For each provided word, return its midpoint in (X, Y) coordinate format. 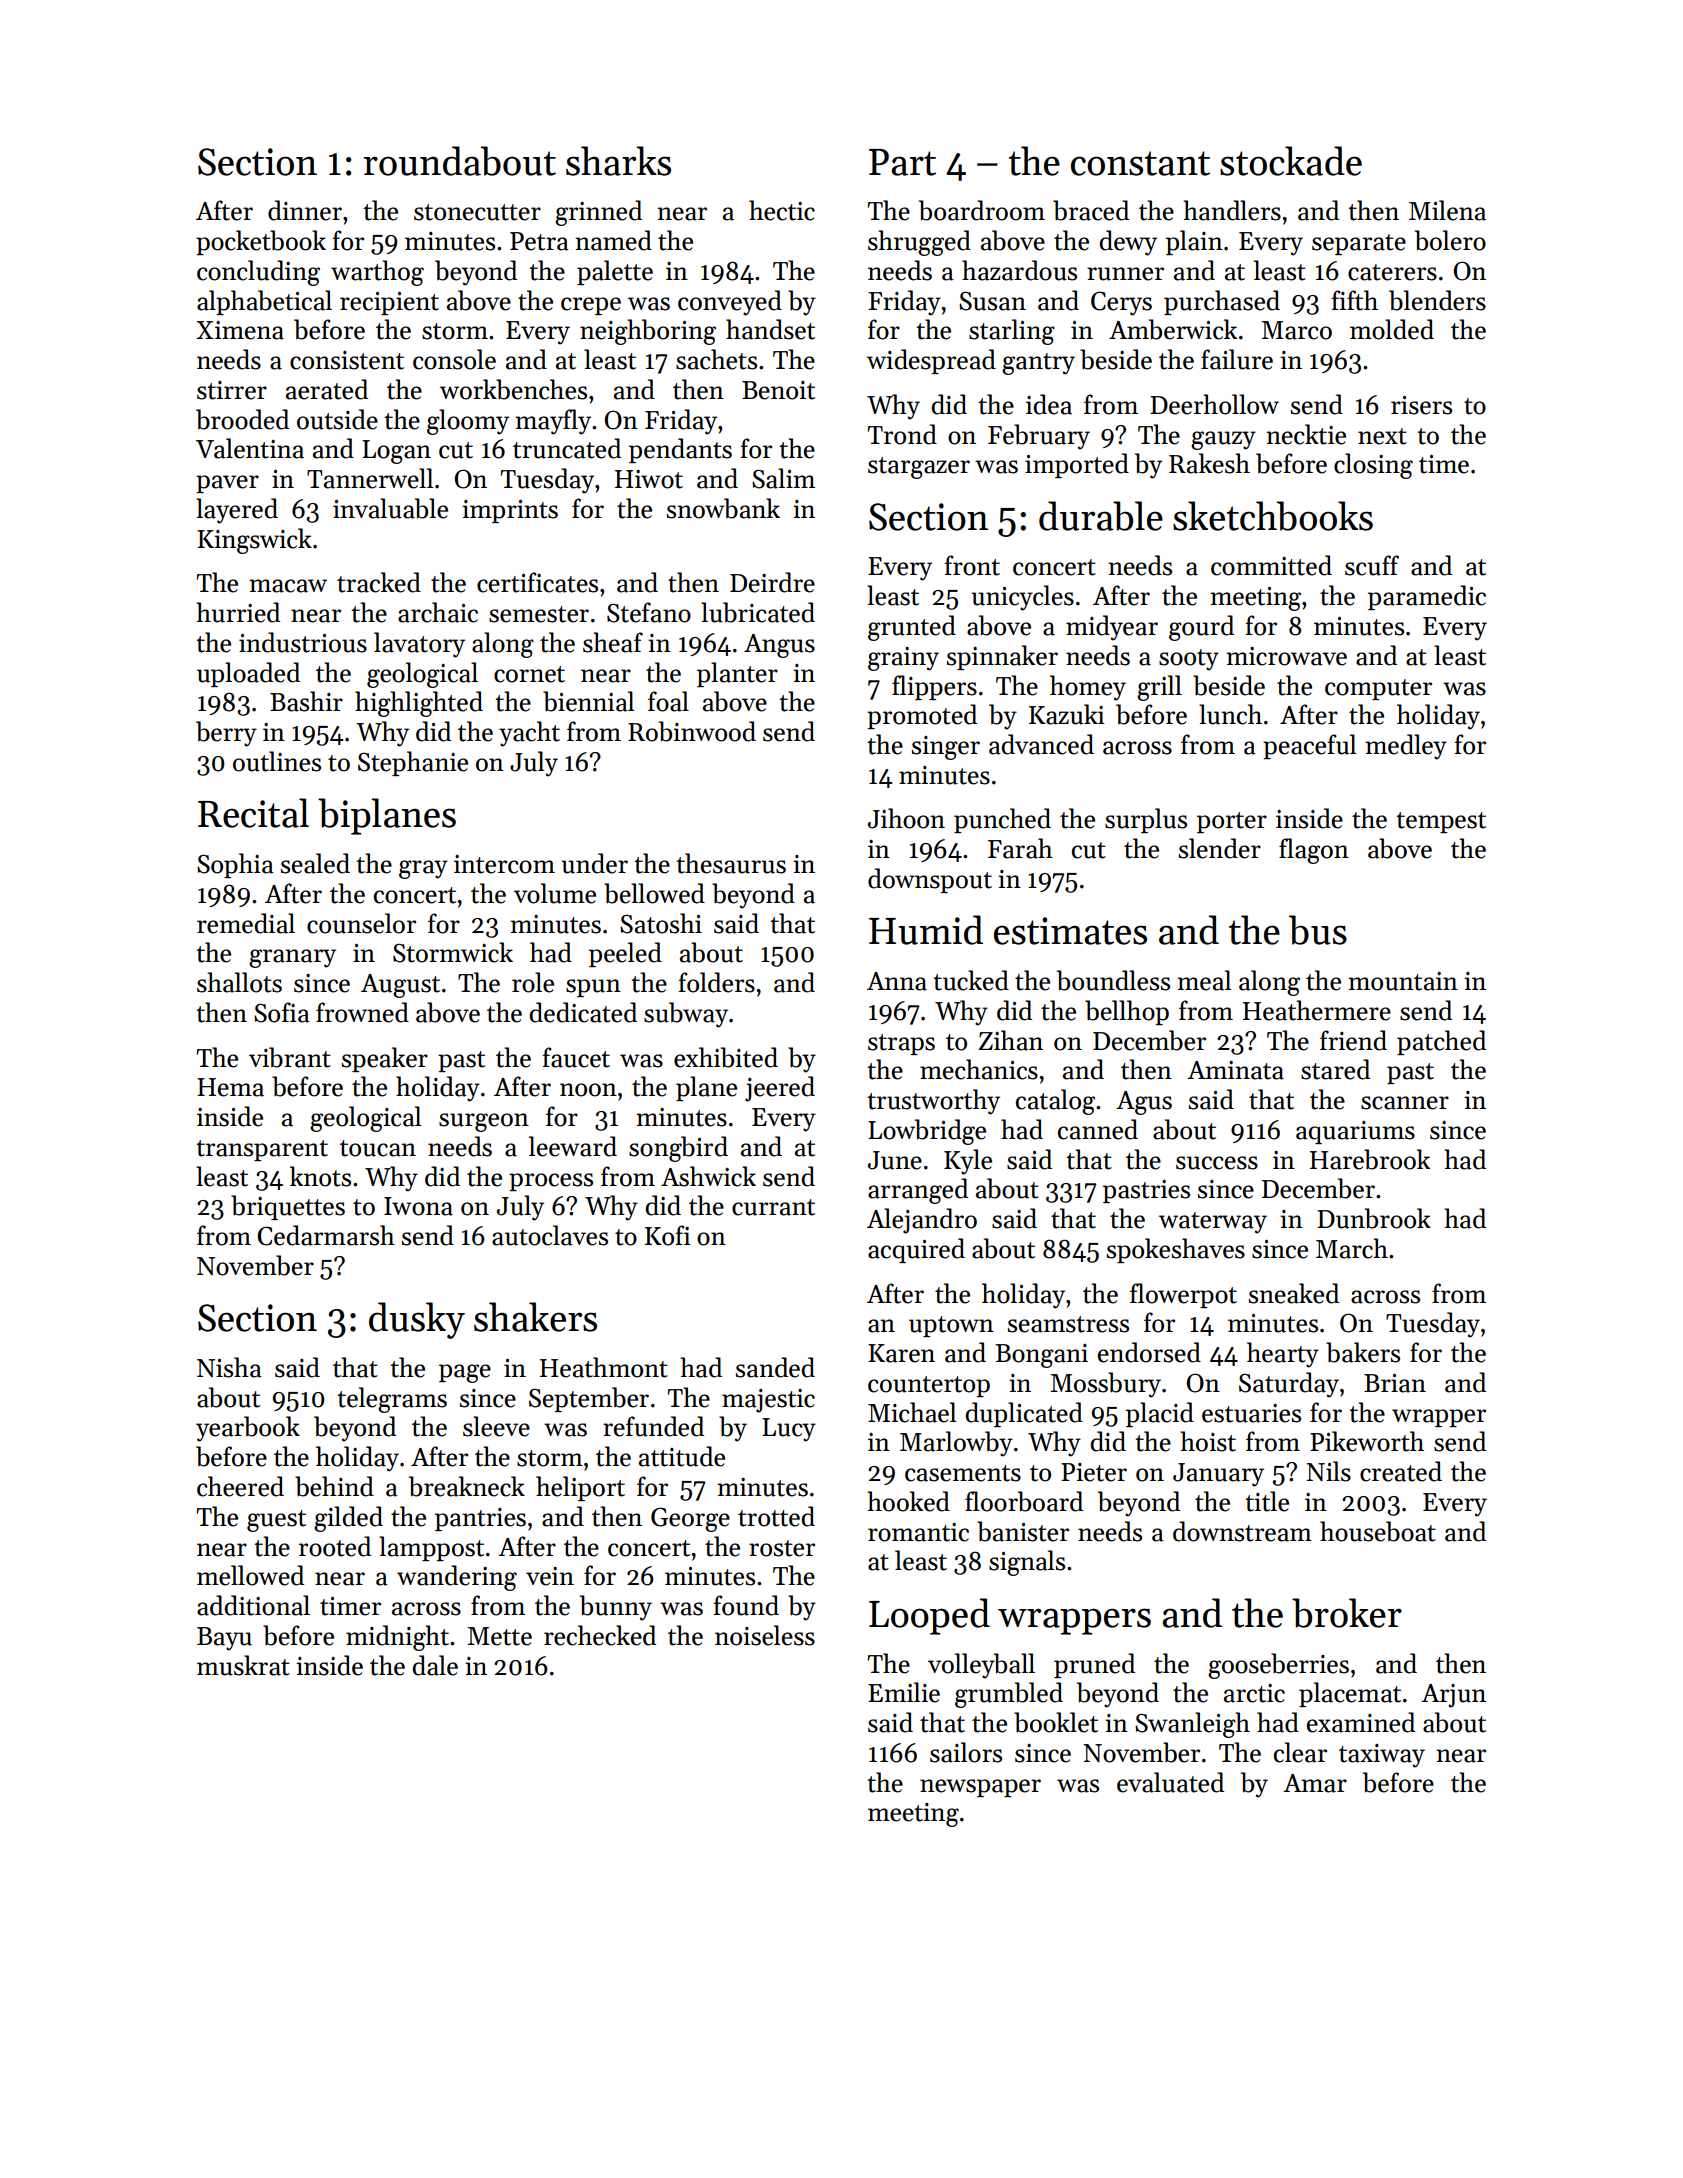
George (690, 1519)
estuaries (1251, 1413)
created (1401, 1471)
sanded (775, 1367)
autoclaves (550, 1235)
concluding (258, 273)
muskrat (243, 1665)
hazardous (1019, 270)
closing (1373, 466)
